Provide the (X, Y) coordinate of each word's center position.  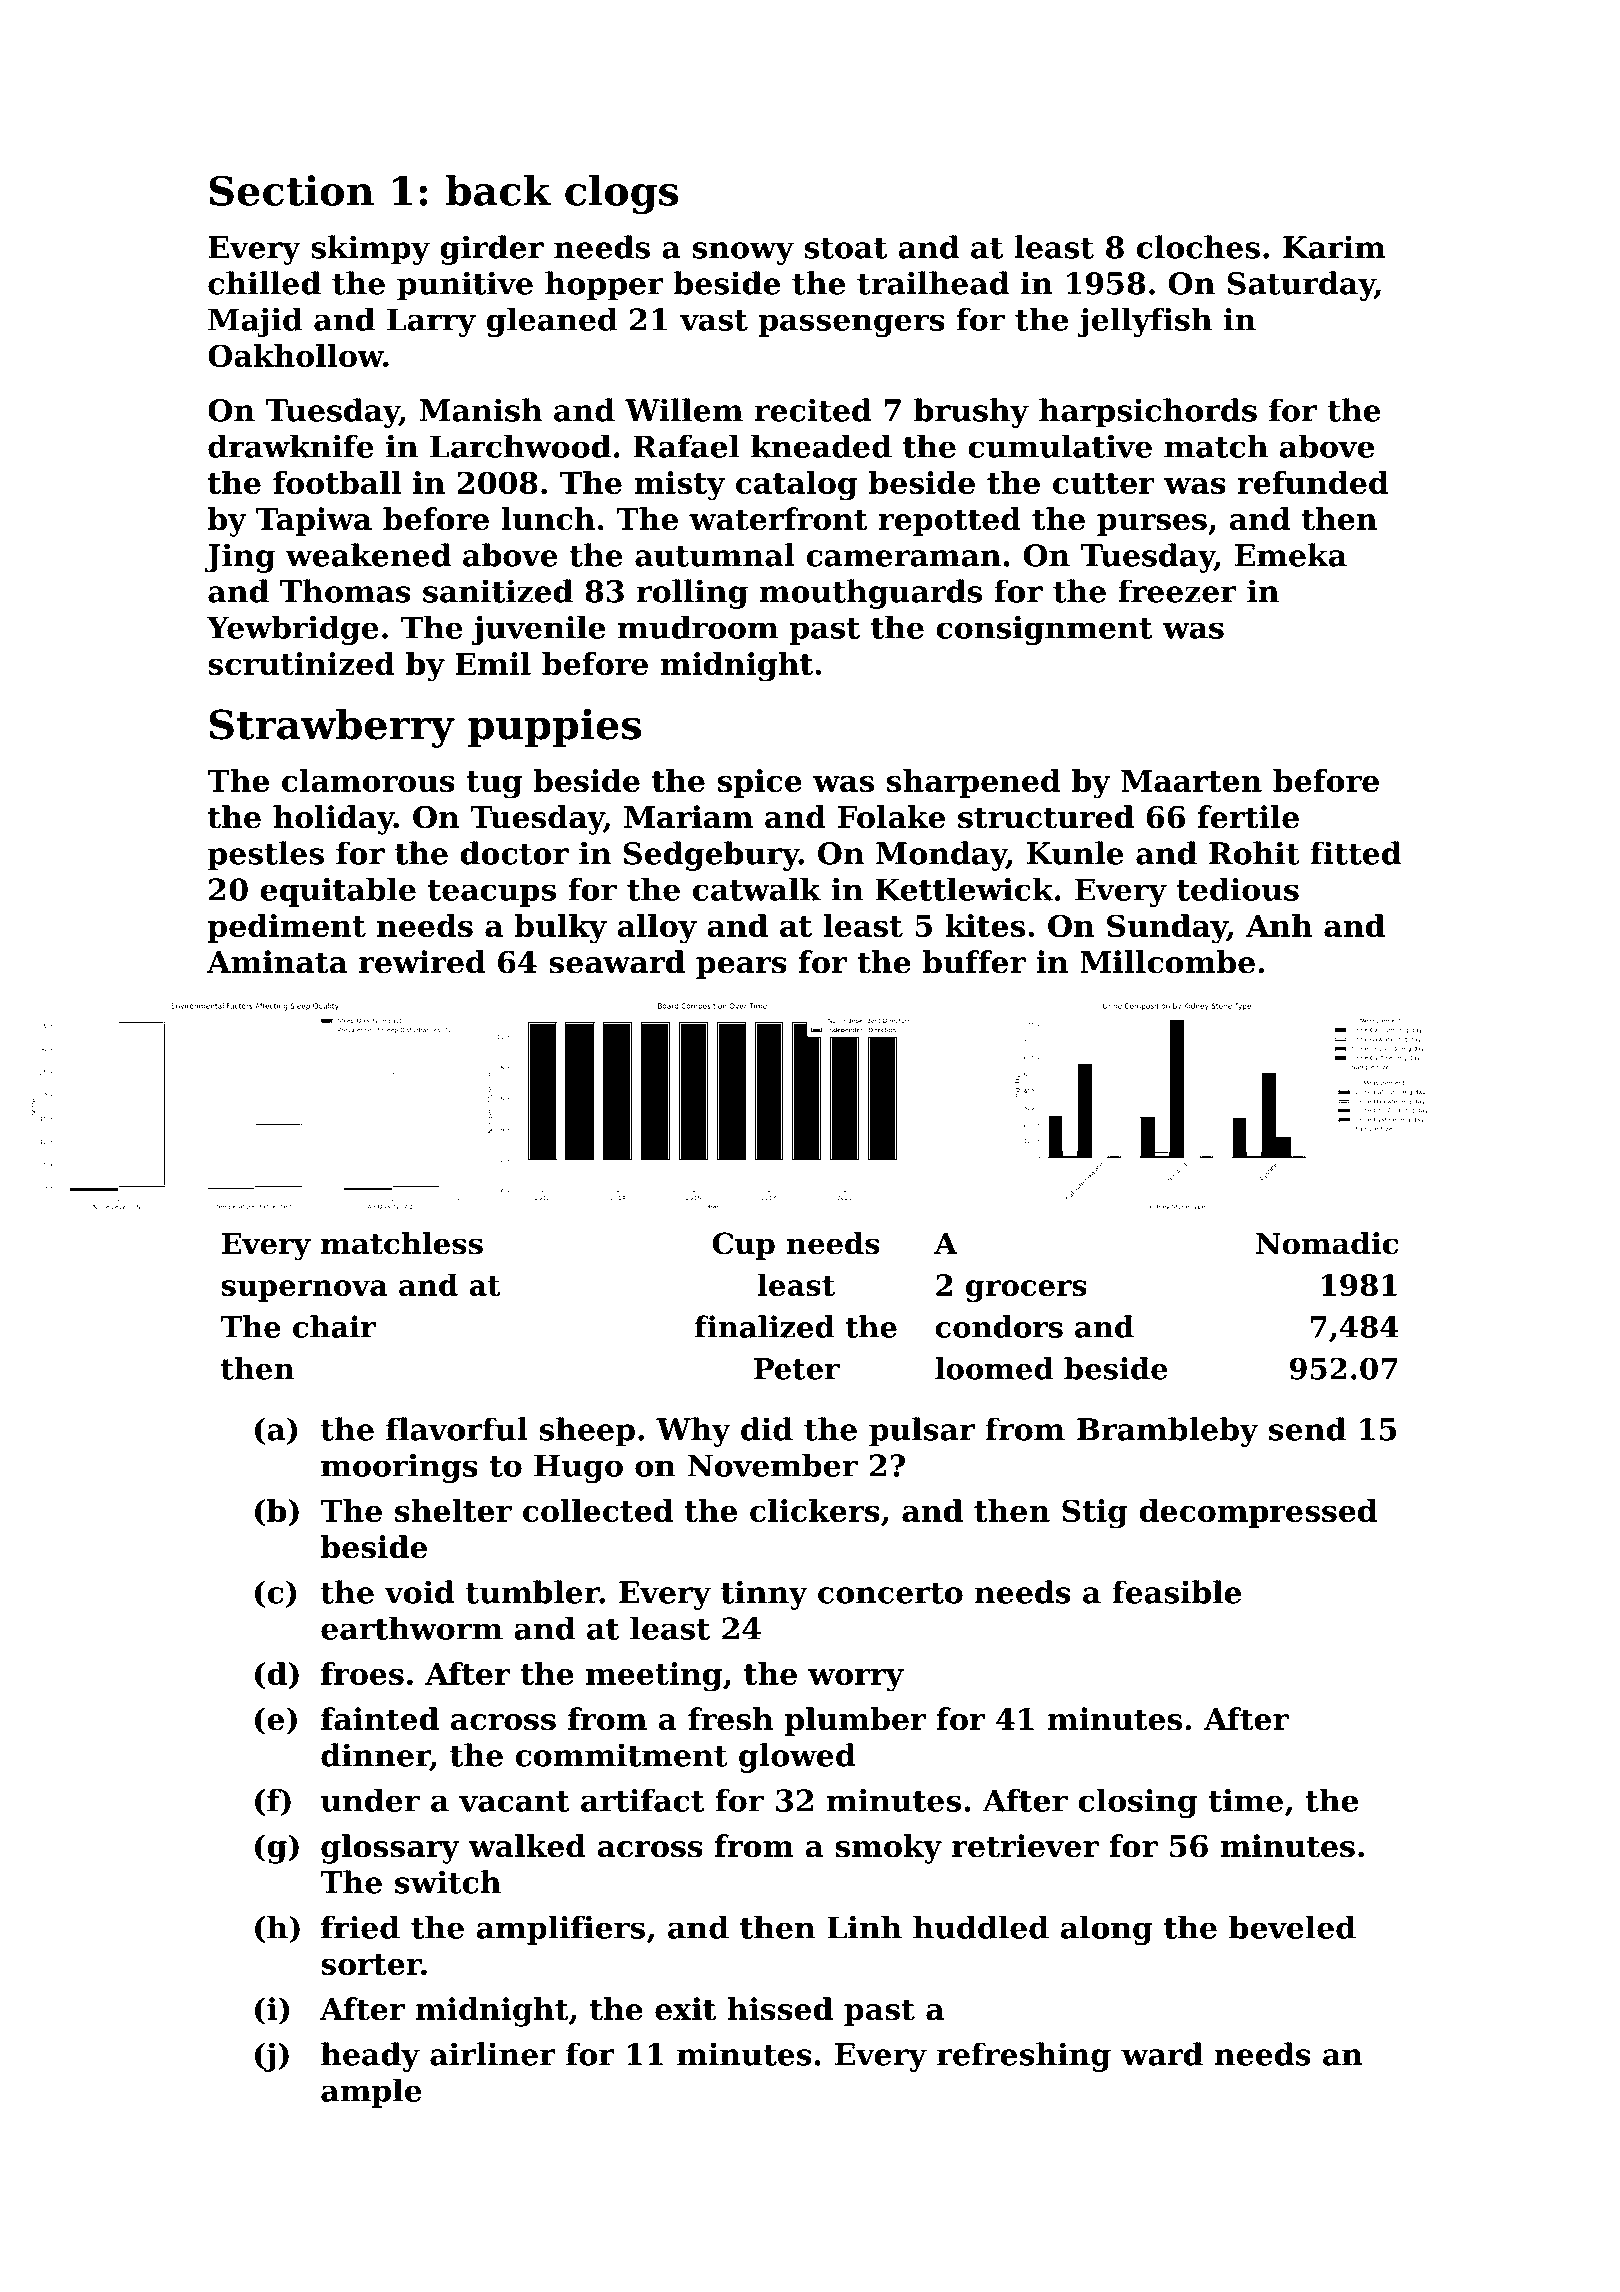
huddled (981, 1927)
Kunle (1075, 853)
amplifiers (561, 1930)
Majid (255, 322)
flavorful (457, 1429)
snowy (743, 253)
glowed (797, 1758)
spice (760, 783)
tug (494, 785)
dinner (375, 1756)
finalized (764, 1326)
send (1307, 1429)
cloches (1198, 247)
